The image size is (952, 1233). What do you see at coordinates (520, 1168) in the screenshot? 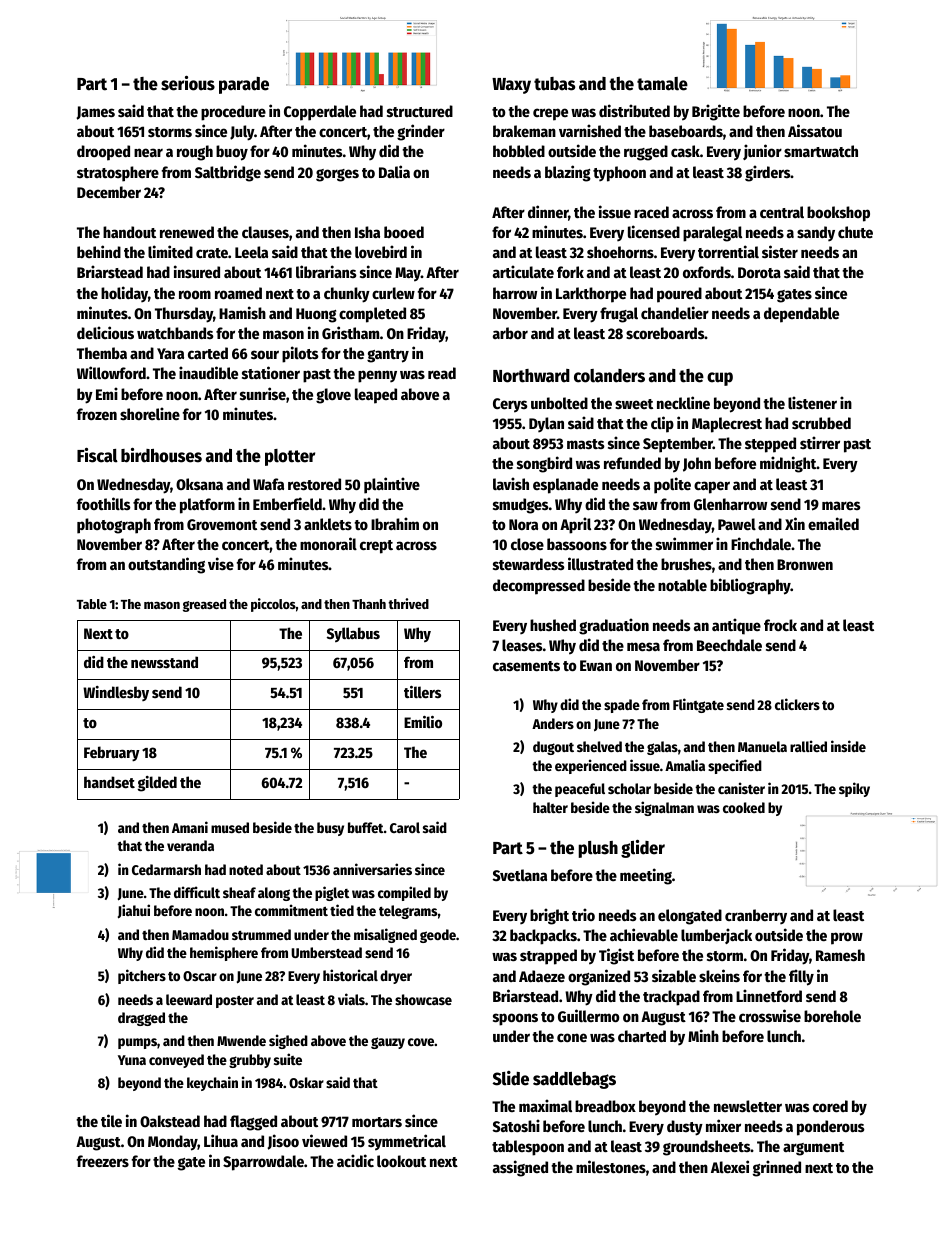
I see `assigned` at bounding box center [520, 1168].
